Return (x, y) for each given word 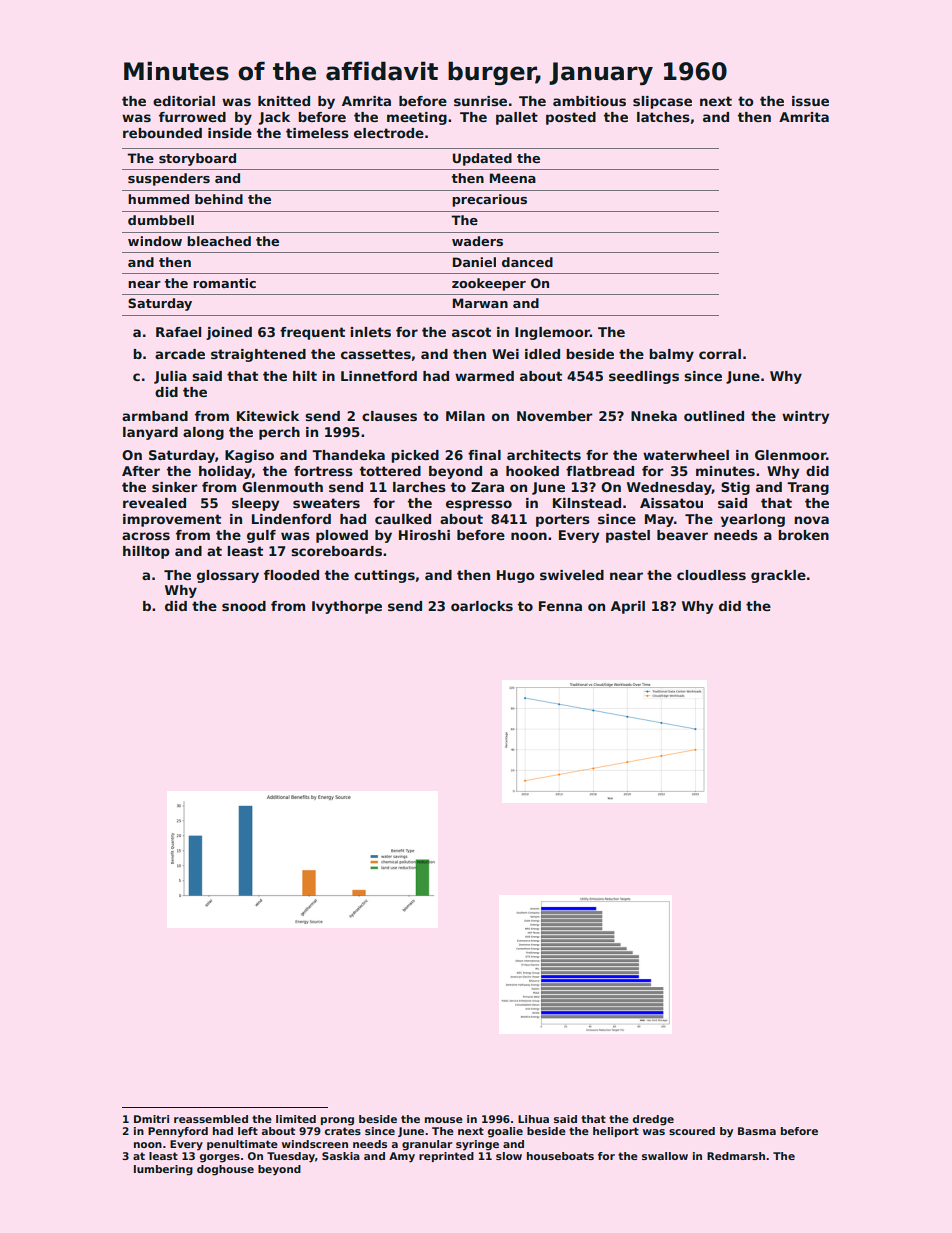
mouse (444, 1120)
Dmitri (151, 1119)
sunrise (480, 101)
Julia (170, 377)
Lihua (533, 1119)
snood (244, 606)
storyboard (197, 159)
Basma (757, 1131)
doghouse (225, 1170)
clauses (389, 416)
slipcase (662, 102)
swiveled (572, 575)
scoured (692, 1131)
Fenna (560, 606)
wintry (805, 417)
